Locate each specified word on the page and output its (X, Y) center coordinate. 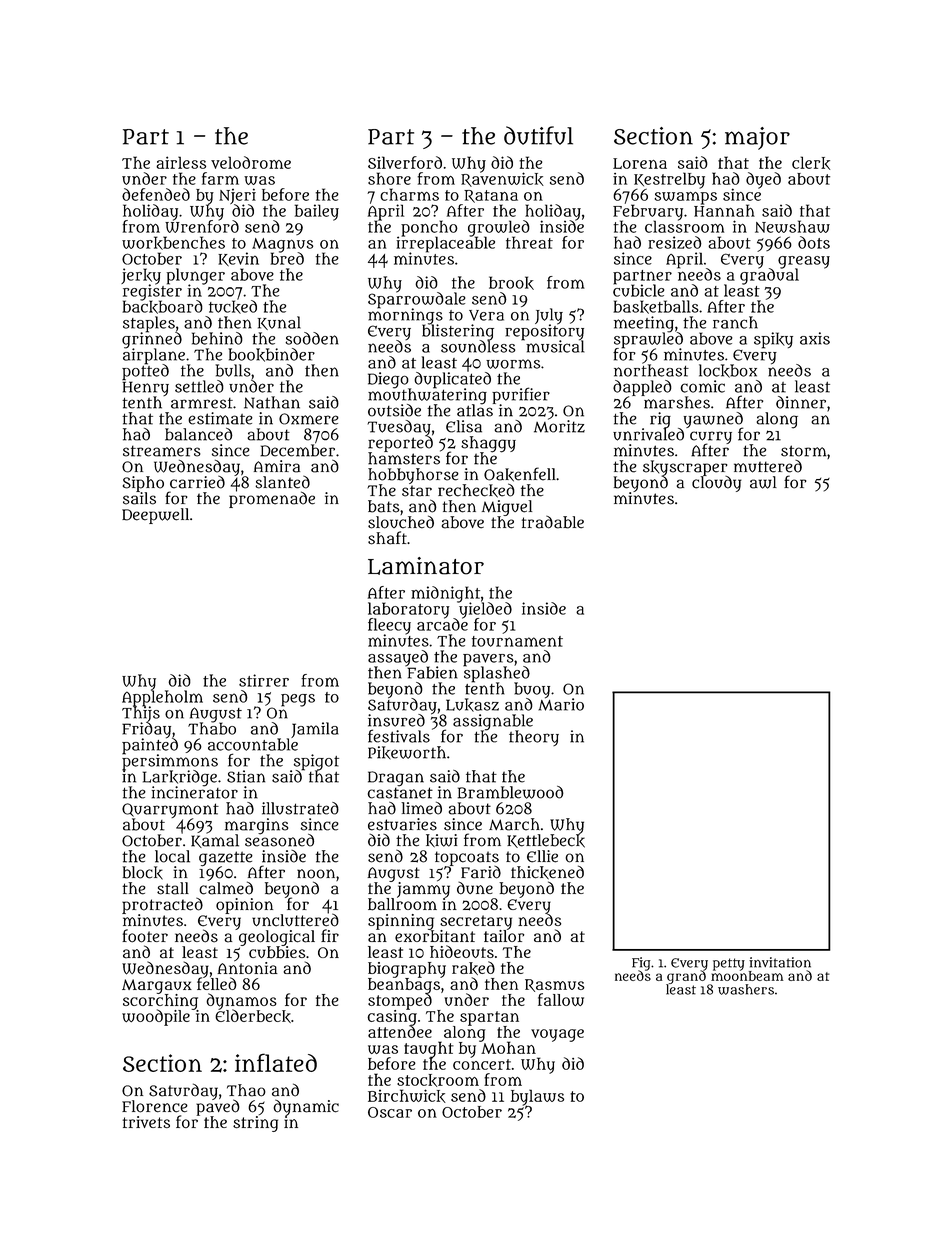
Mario (561, 704)
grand (686, 977)
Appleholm (162, 698)
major (757, 138)
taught (429, 1049)
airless (181, 162)
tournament (517, 641)
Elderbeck (253, 1016)
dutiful (538, 135)
